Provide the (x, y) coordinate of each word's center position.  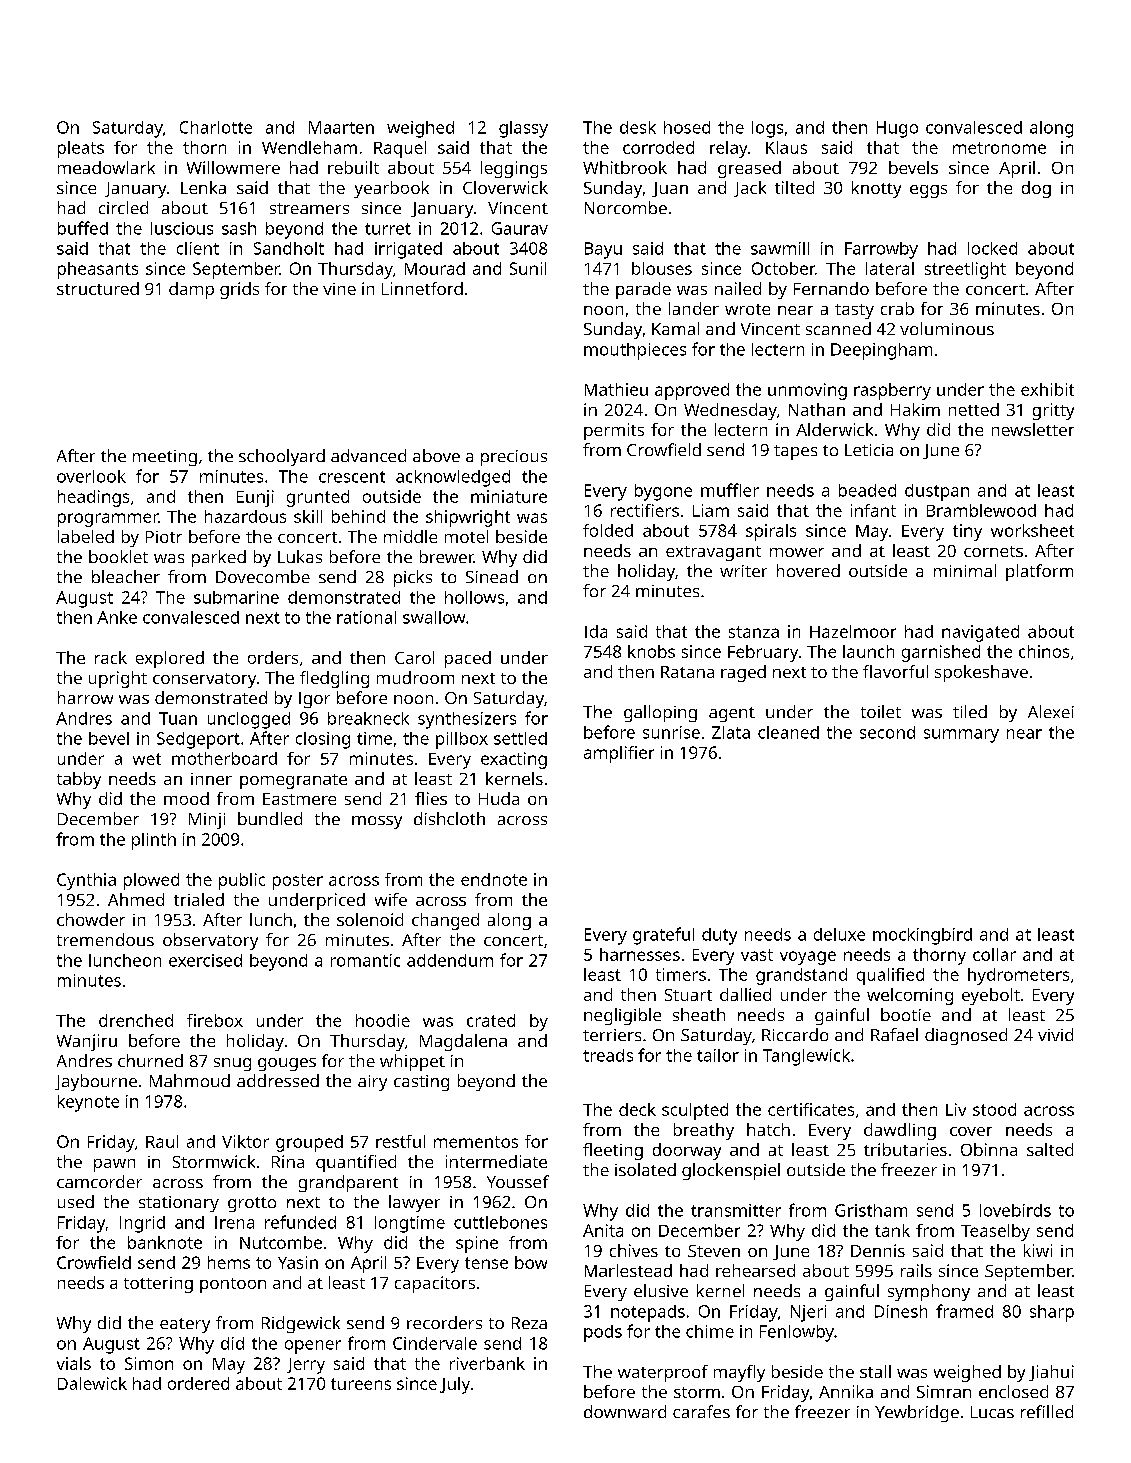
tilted (794, 187)
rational (366, 617)
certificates (811, 1109)
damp (191, 290)
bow (531, 1262)
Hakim (915, 409)
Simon (149, 1363)
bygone (663, 492)
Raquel (400, 149)
